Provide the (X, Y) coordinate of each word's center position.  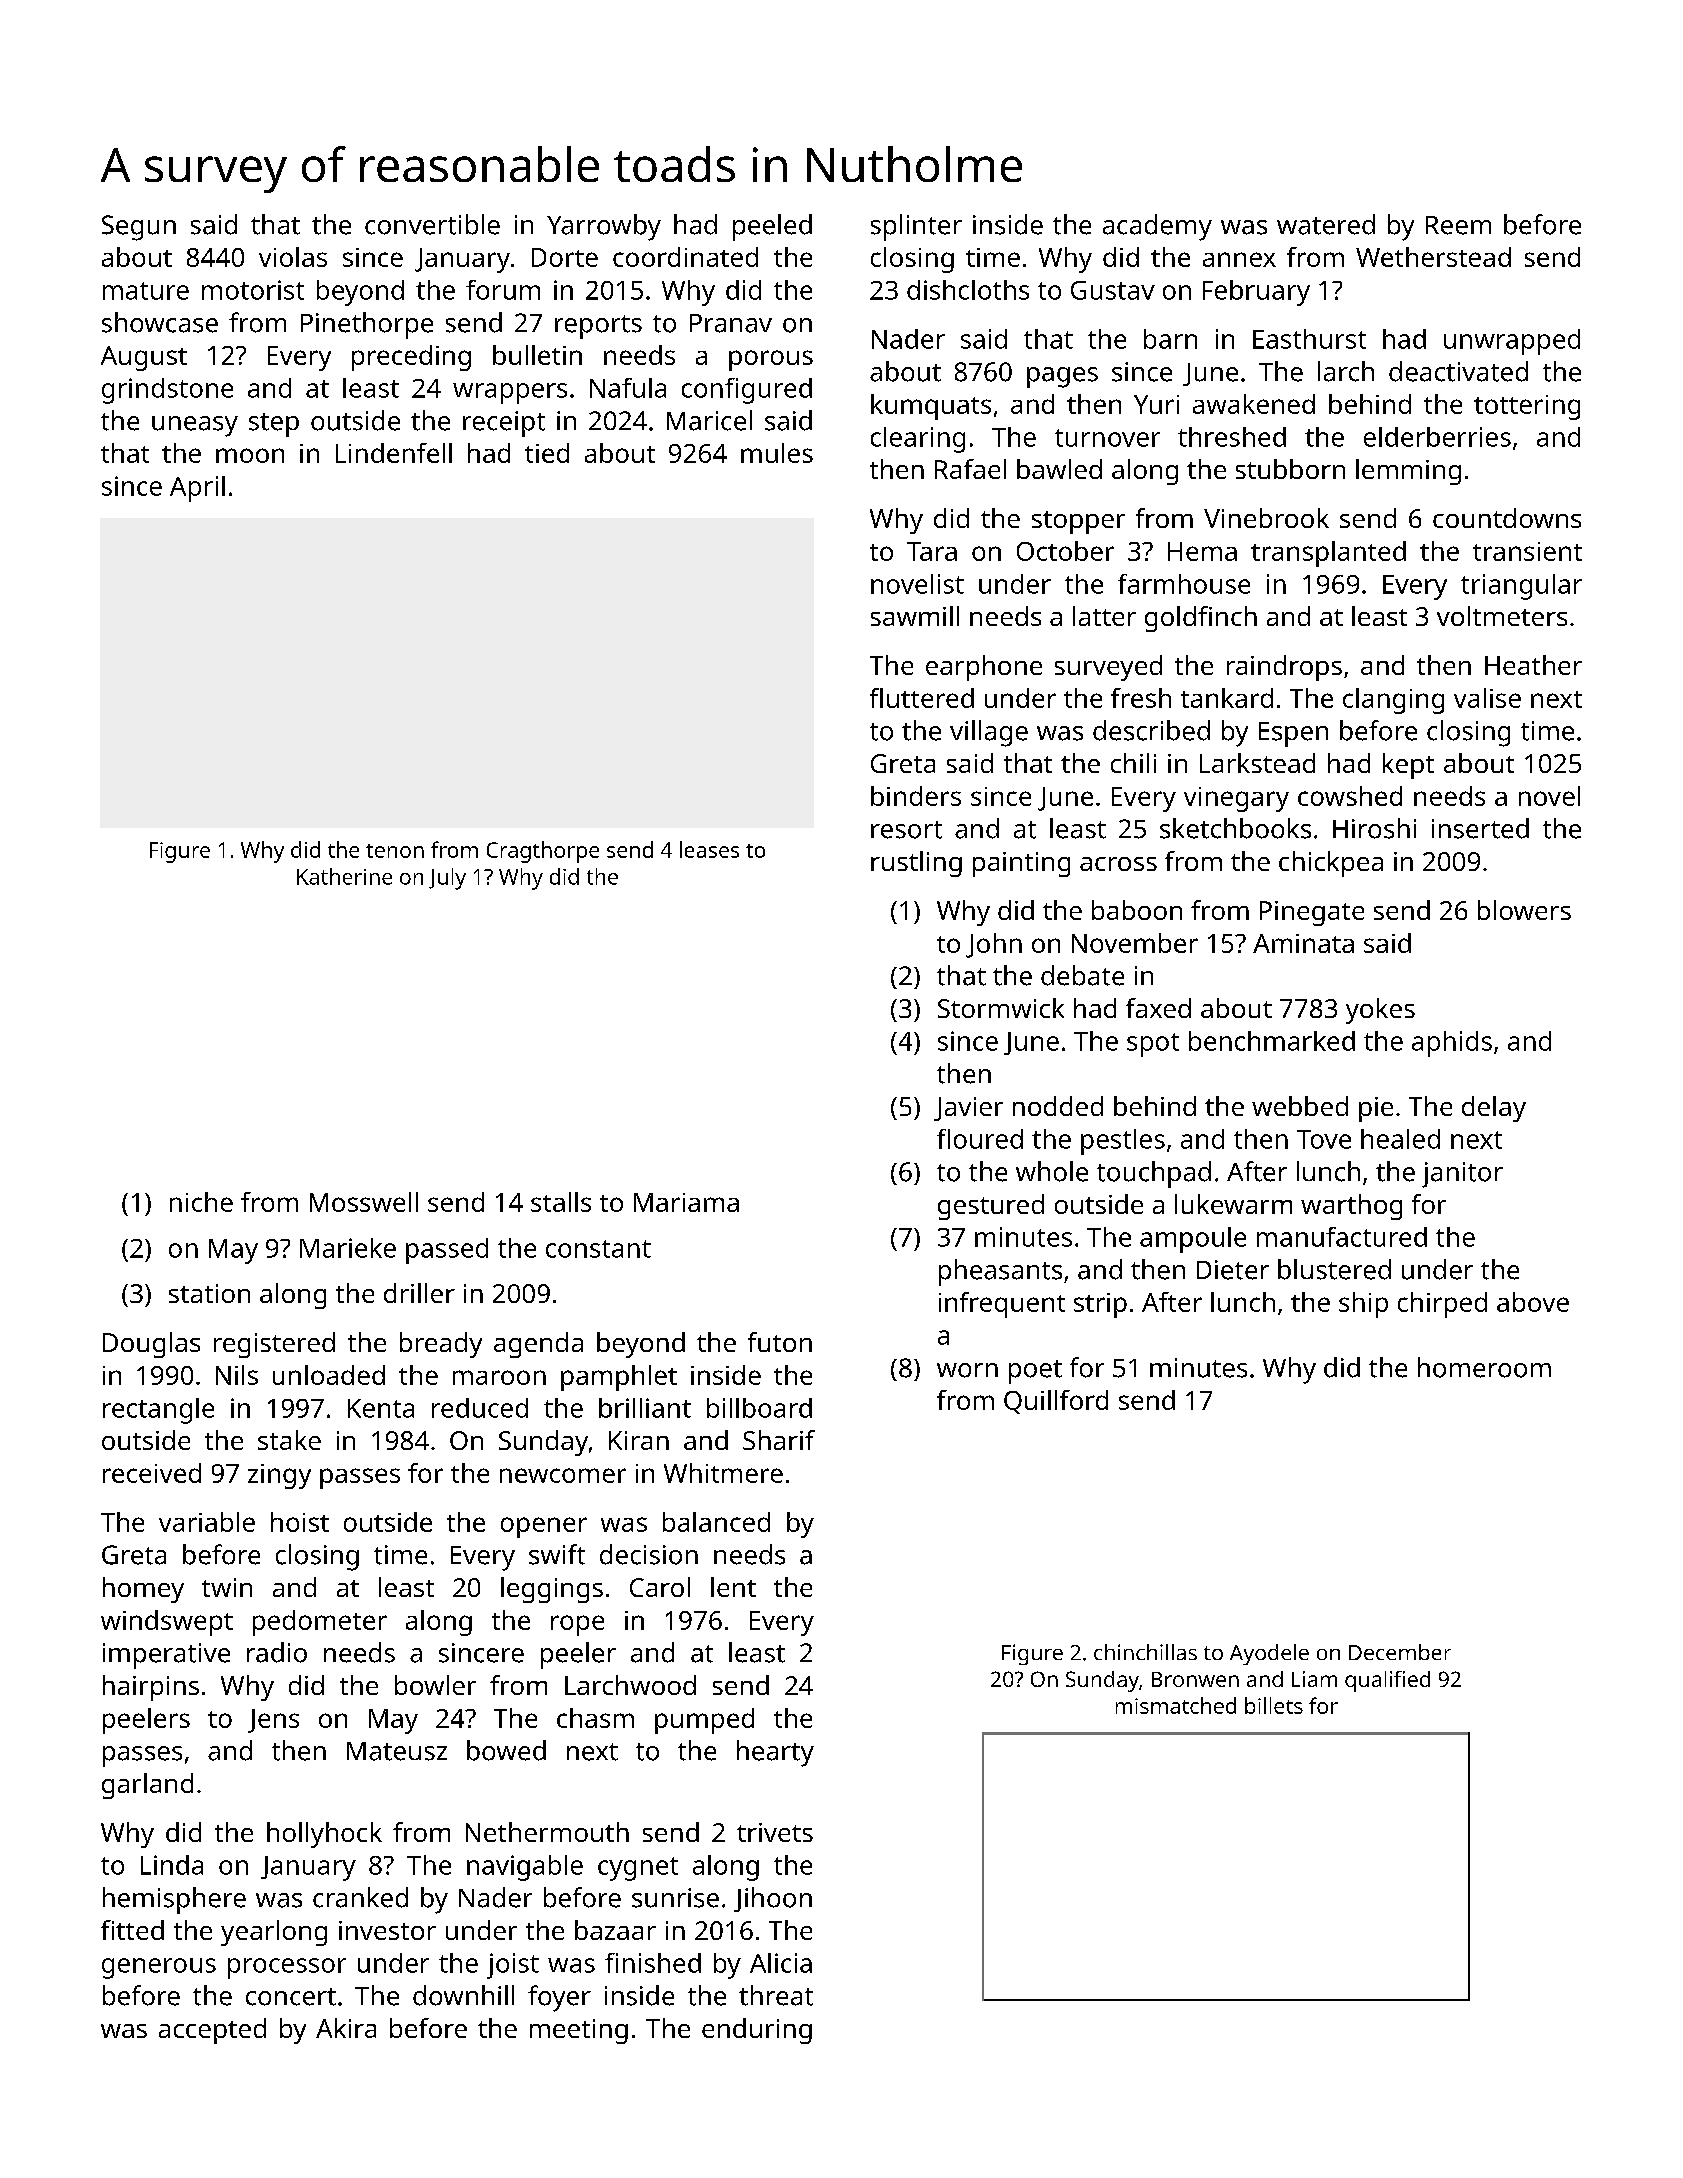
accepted (212, 2031)
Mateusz (397, 1751)
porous (771, 360)
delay (1494, 1109)
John (994, 945)
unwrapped (1512, 342)
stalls (561, 1202)
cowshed (1350, 796)
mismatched (1176, 1705)
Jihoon (773, 1899)
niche (201, 1202)
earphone (984, 668)
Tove (1324, 1139)
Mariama (686, 1202)
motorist (253, 290)
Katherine (344, 876)
